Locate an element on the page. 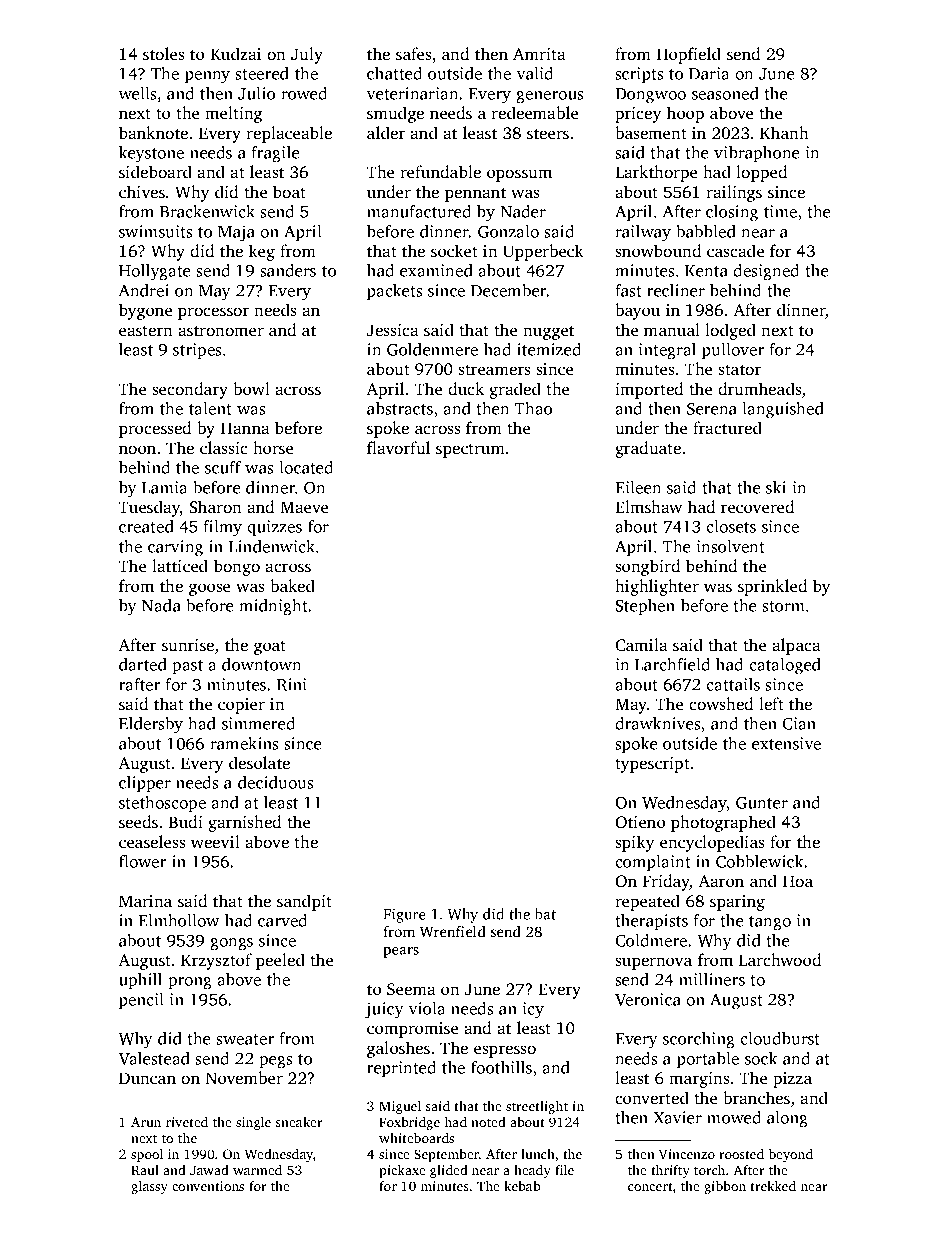 The image size is (952, 1233). Amrita is located at coordinates (539, 54).
